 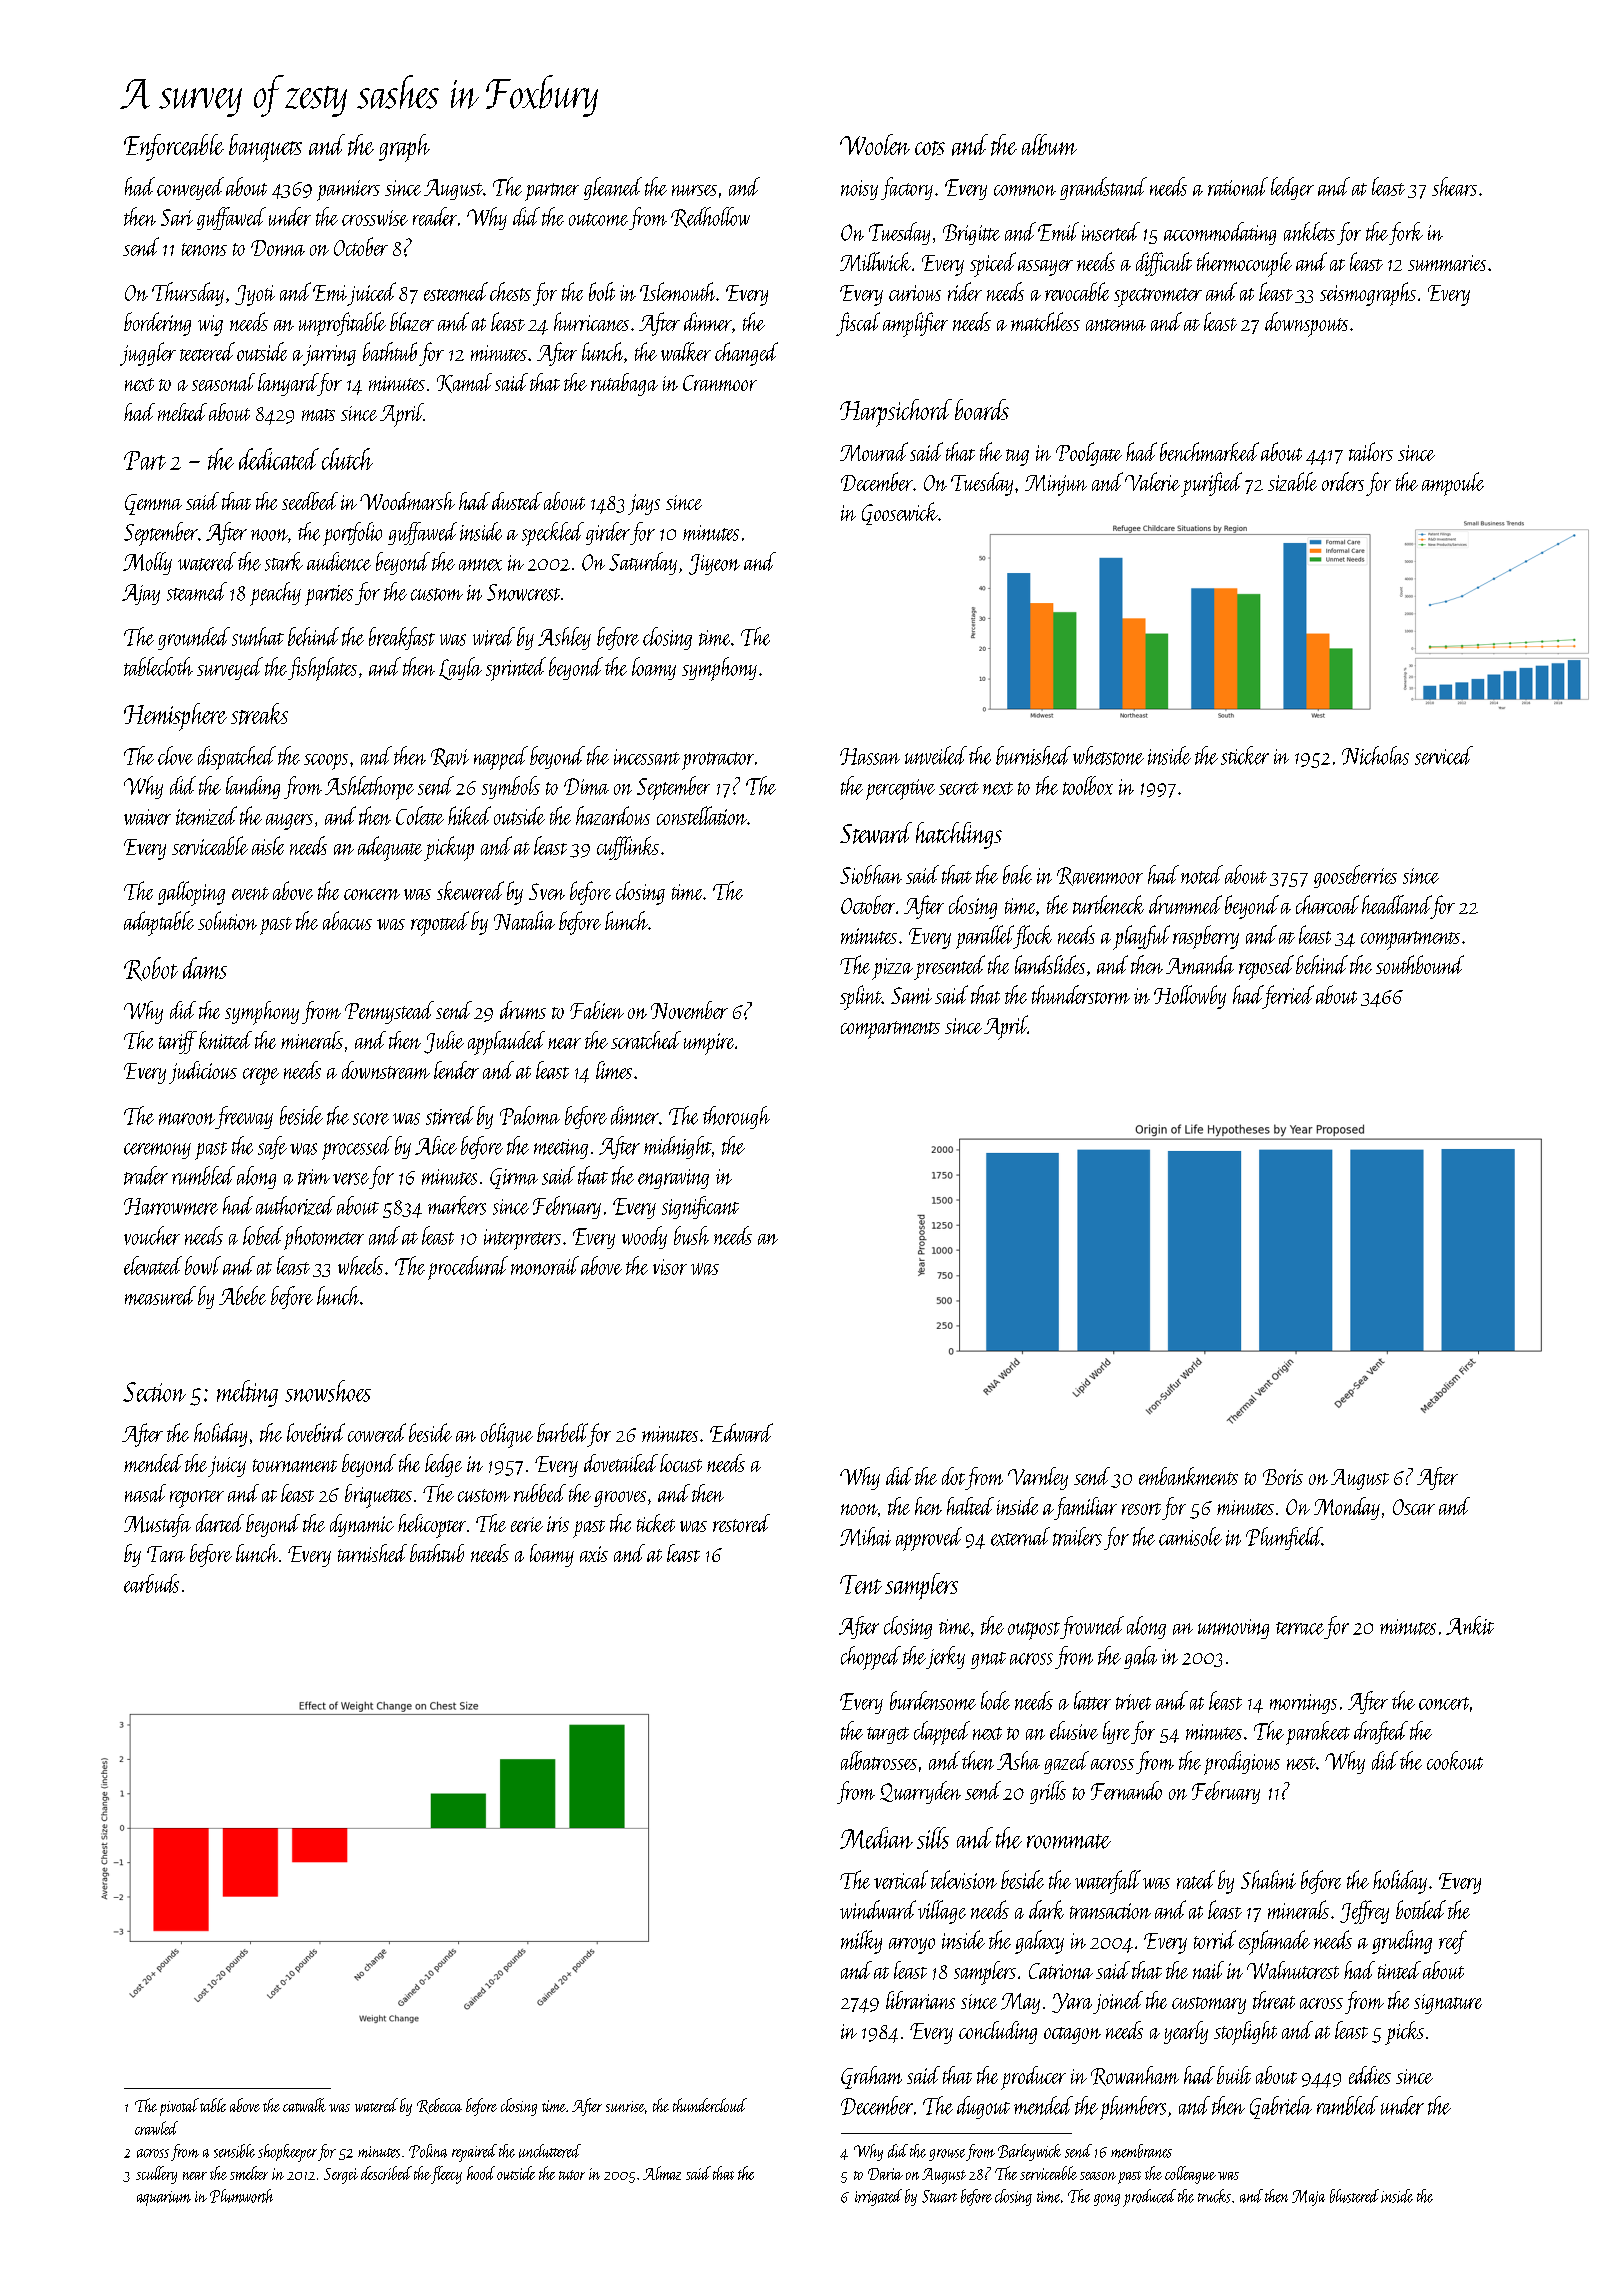 I want to click on earbuds, so click(x=151, y=1583).
